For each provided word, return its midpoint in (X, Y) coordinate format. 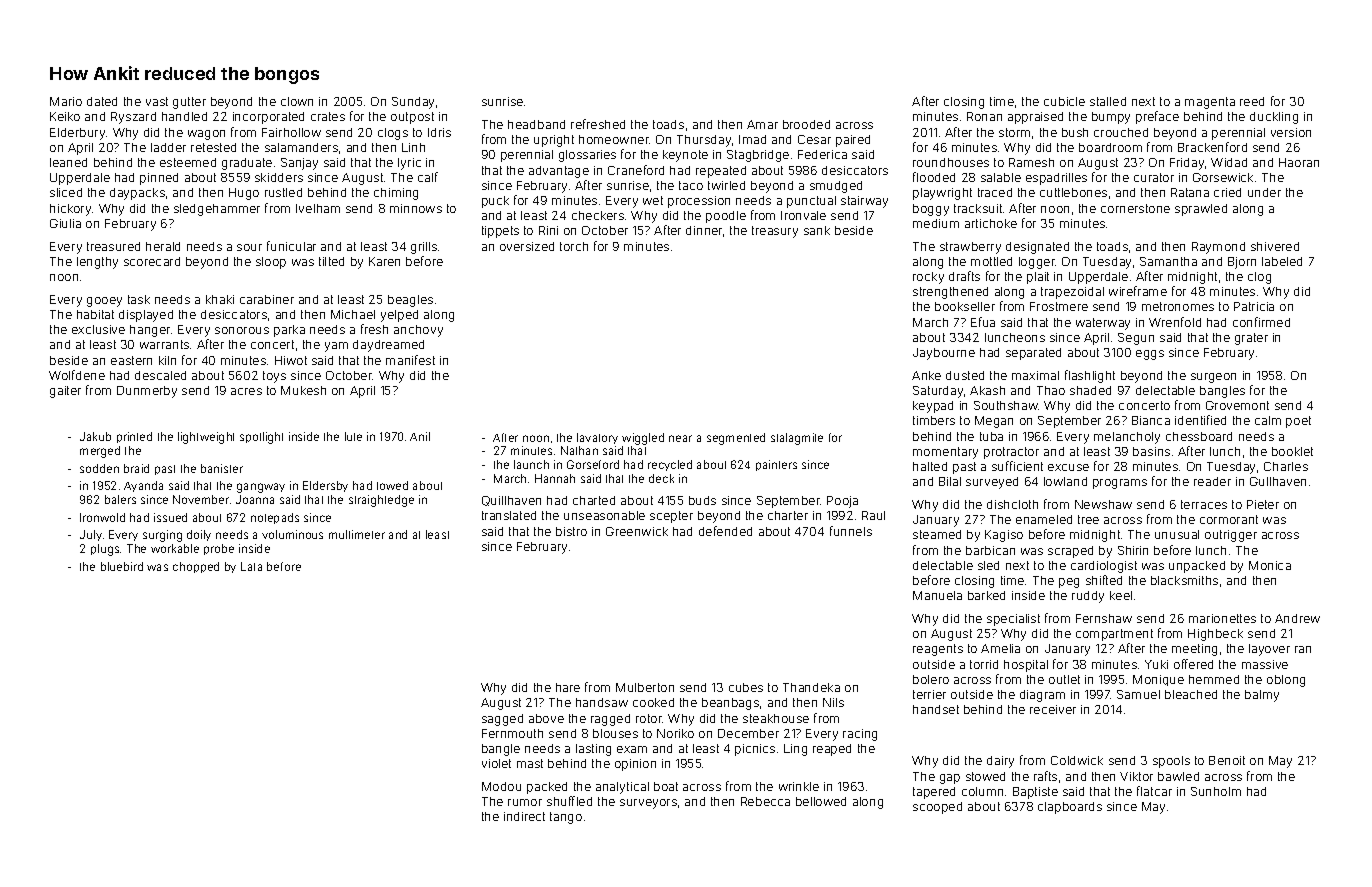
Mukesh (303, 390)
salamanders (301, 147)
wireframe (1138, 291)
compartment (1114, 635)
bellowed (821, 801)
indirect (524, 816)
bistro (571, 531)
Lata (251, 566)
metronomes (1178, 306)
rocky (928, 278)
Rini (548, 230)
